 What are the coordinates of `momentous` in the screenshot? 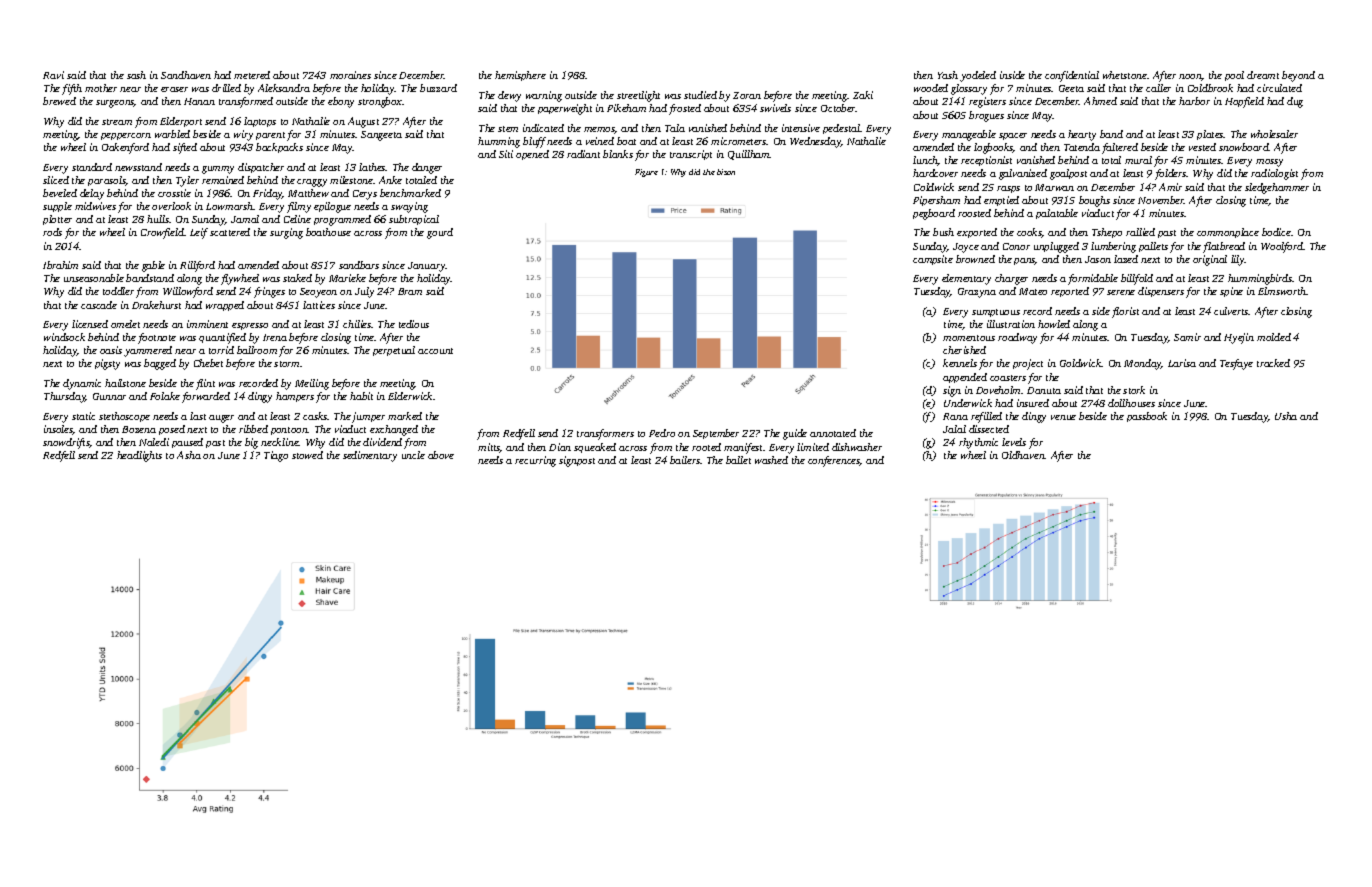 It's located at (969, 338).
